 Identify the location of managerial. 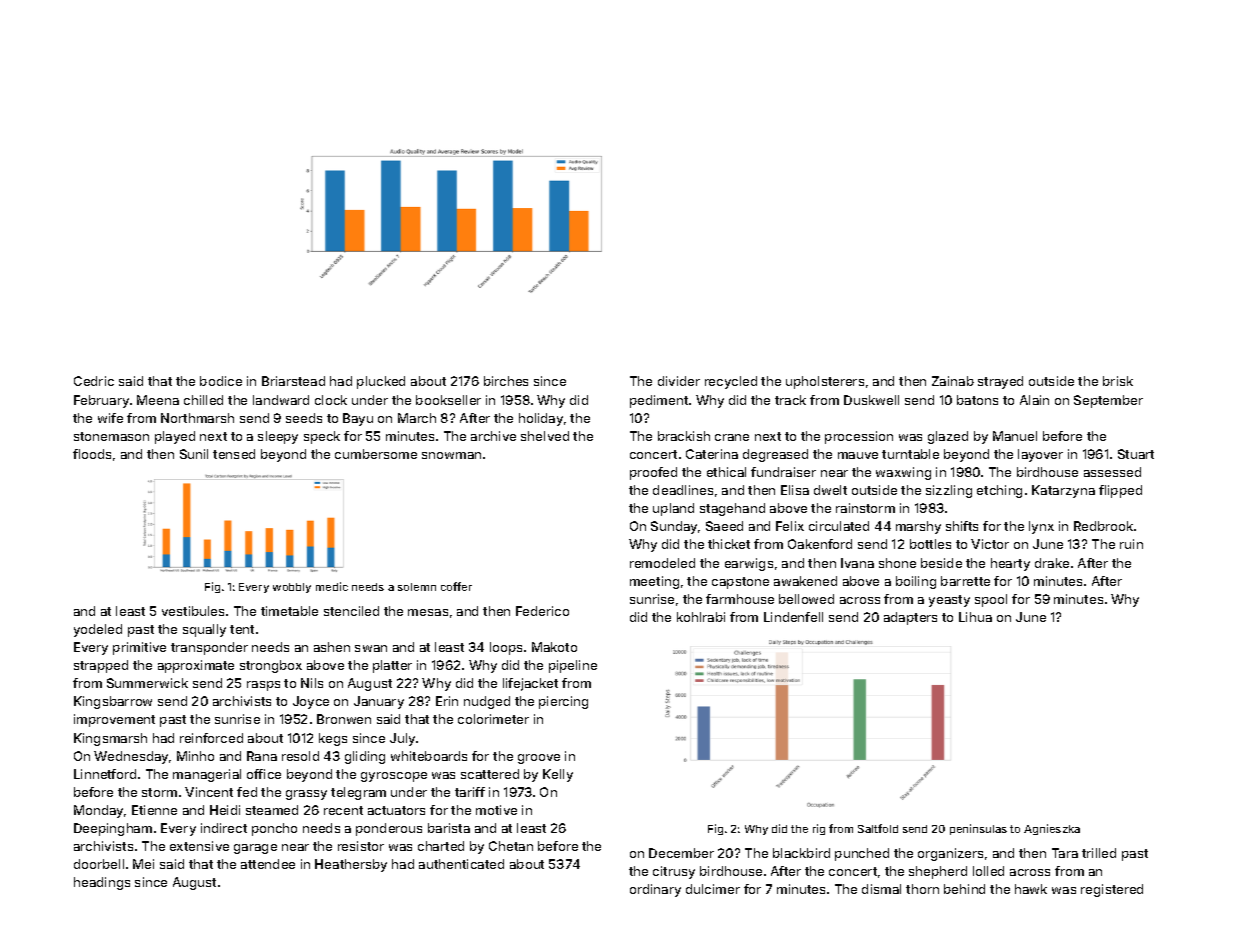
(207, 775).
